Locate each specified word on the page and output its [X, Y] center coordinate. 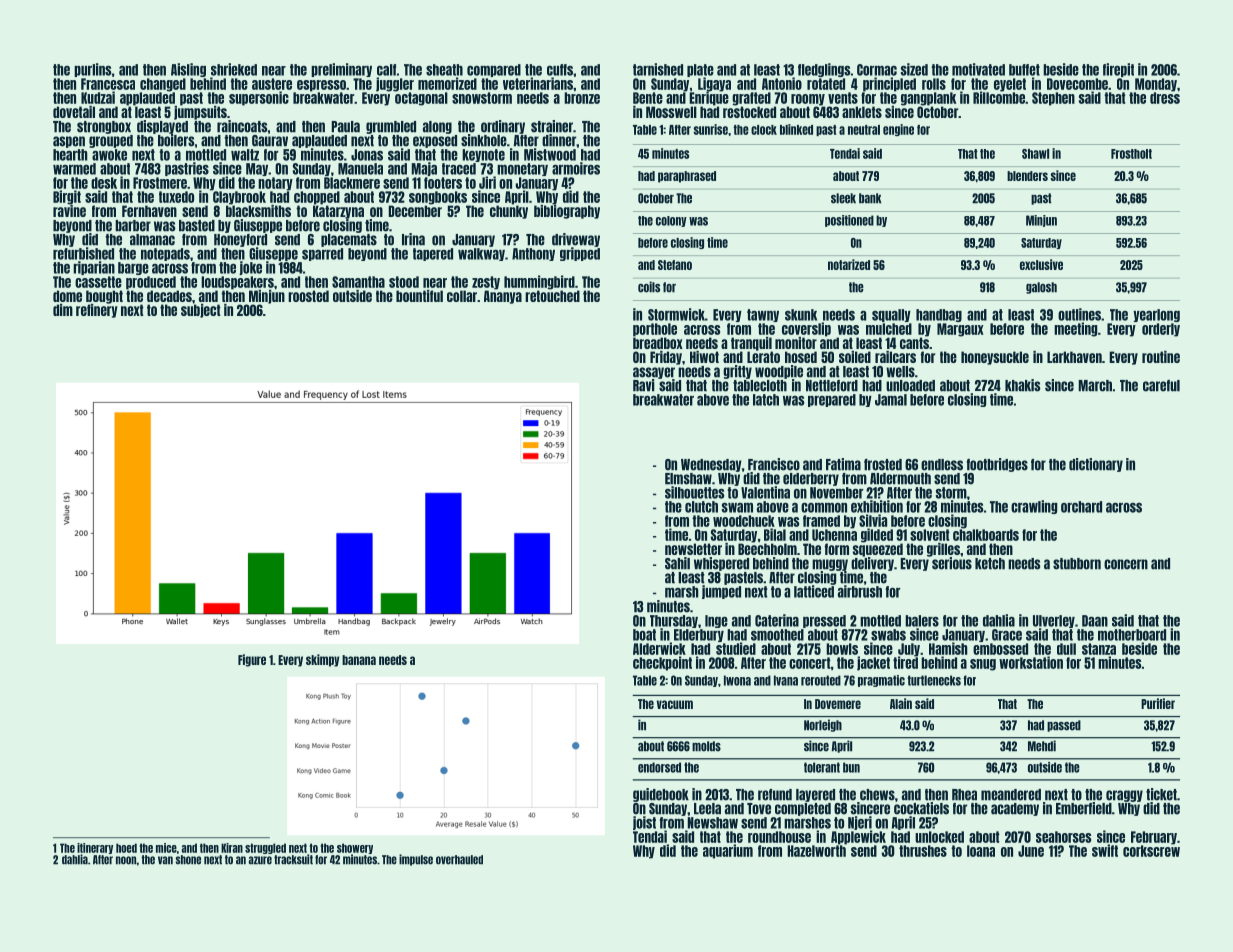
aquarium [728, 851]
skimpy [323, 660]
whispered [721, 564]
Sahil [677, 563]
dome [67, 296]
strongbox [104, 127]
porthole [655, 330]
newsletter [693, 549]
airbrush [860, 591]
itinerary [95, 848]
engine [898, 130]
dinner [559, 140]
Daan [1095, 621]
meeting [1075, 329]
